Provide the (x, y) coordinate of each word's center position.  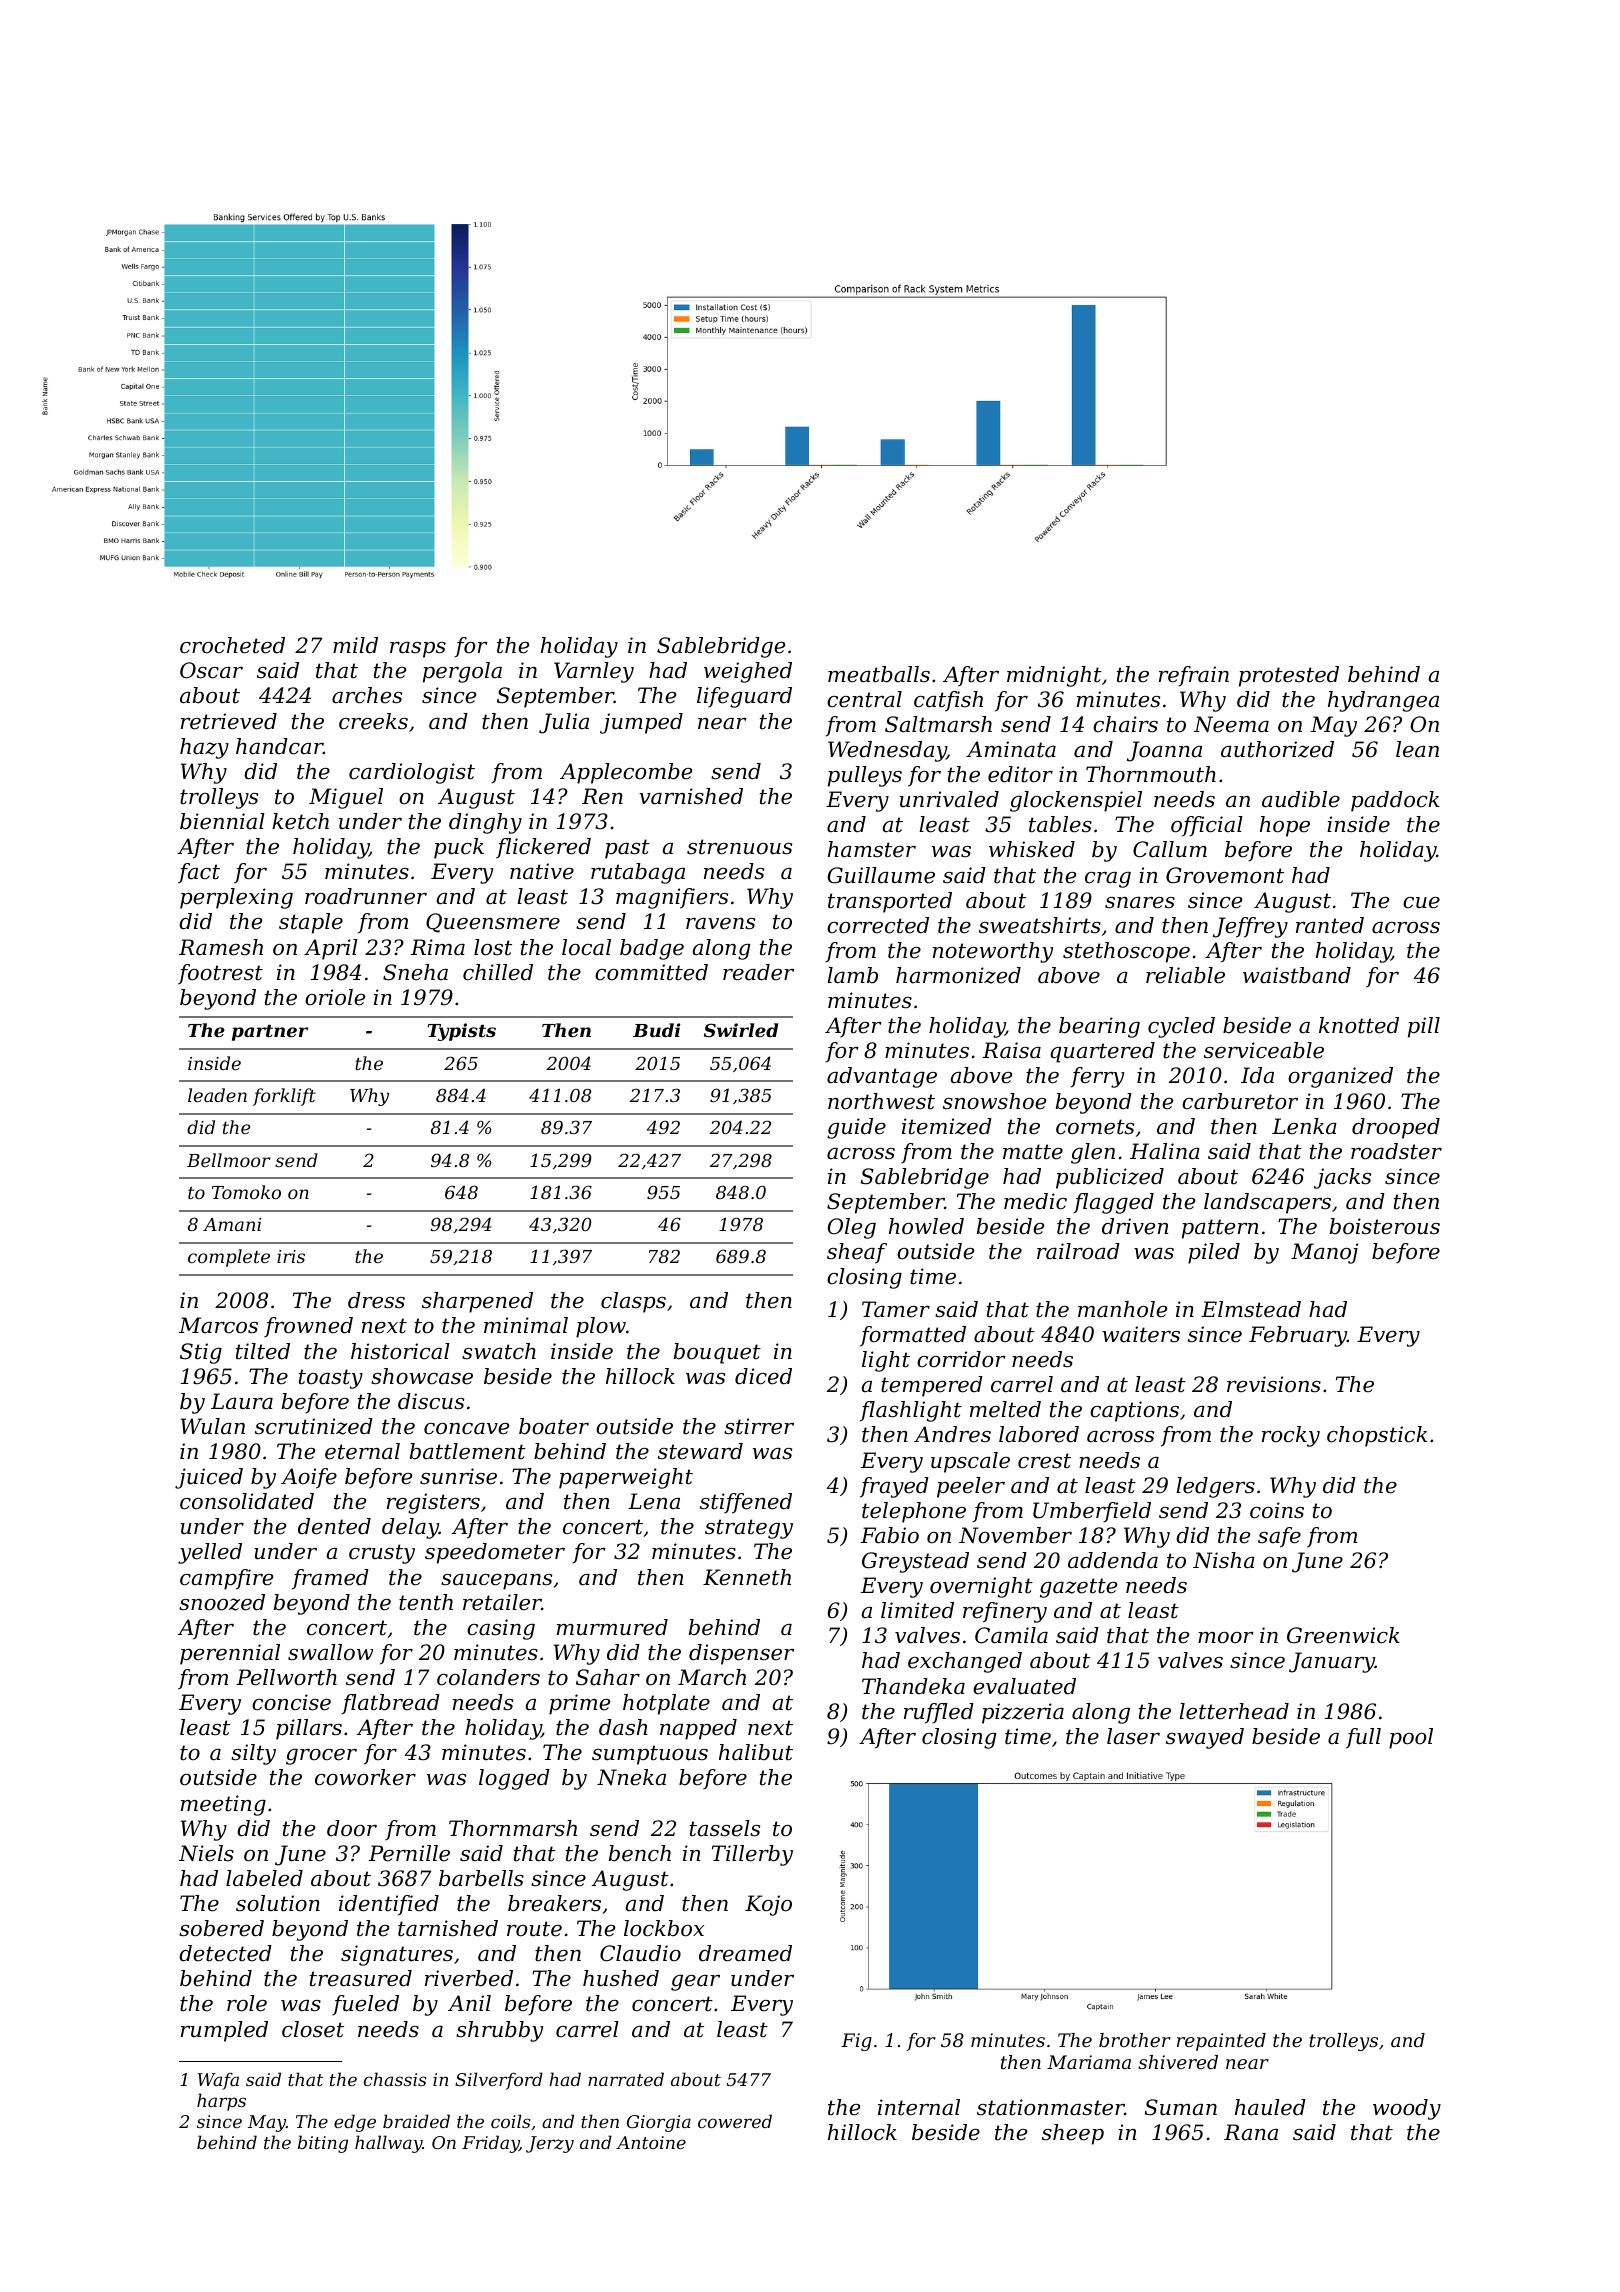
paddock (1395, 801)
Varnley (594, 672)
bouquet (717, 1353)
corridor (961, 1359)
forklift (284, 1097)
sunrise (458, 1476)
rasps (418, 650)
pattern (1220, 1229)
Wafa (218, 2081)
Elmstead (1251, 1309)
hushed (621, 1978)
